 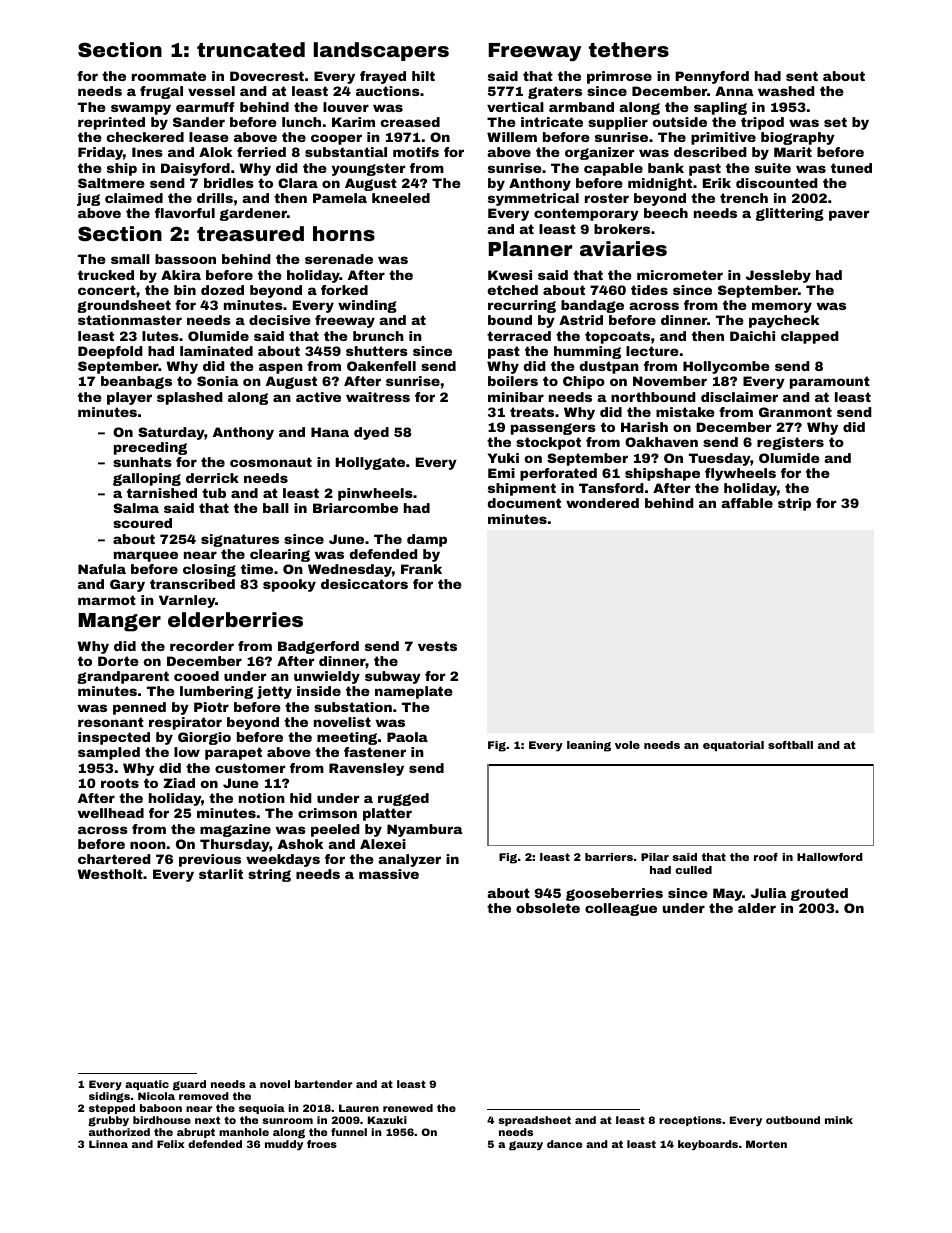 I want to click on receptions, so click(x=690, y=1121).
